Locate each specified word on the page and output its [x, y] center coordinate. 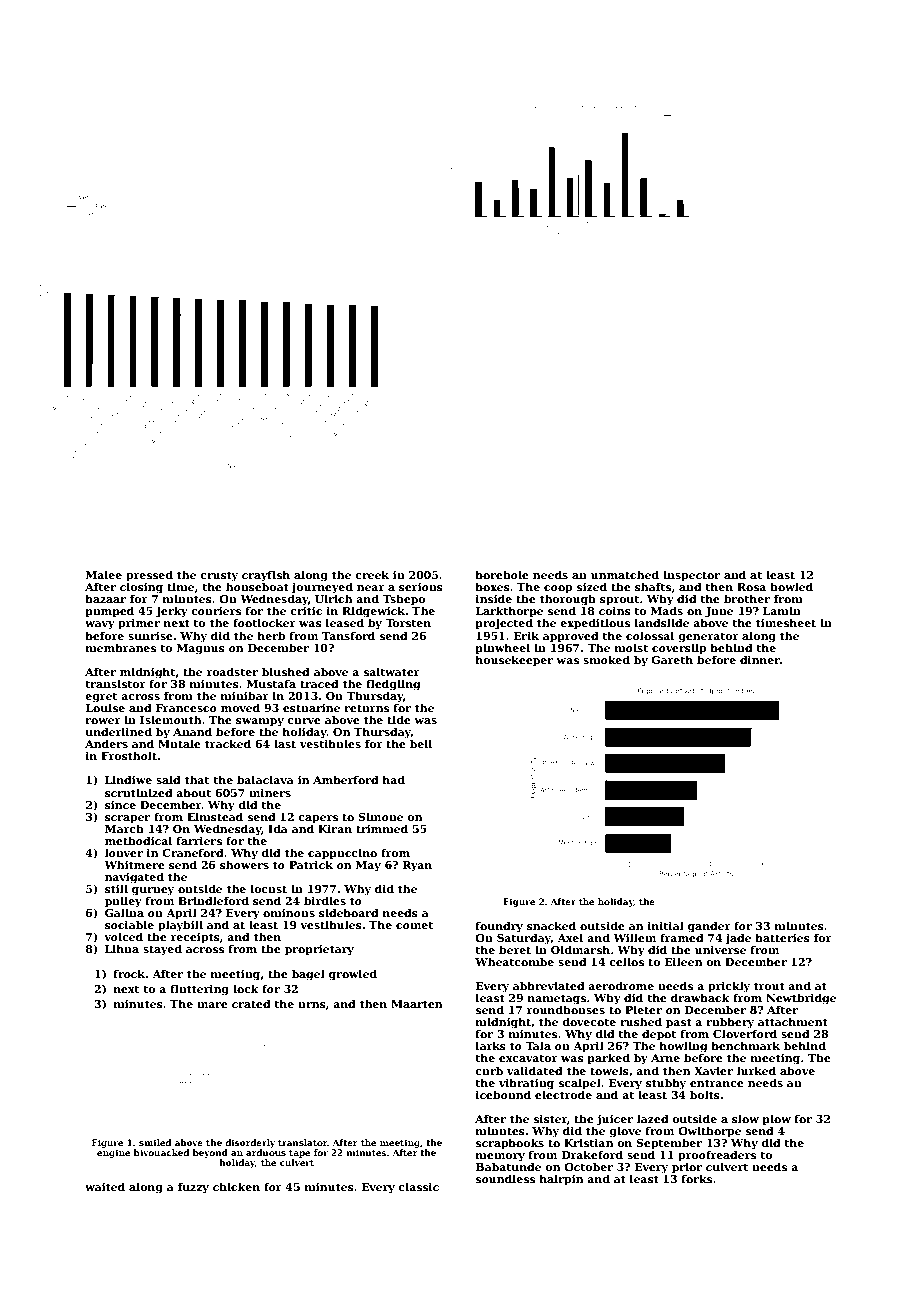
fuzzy [193, 1188]
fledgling [393, 685]
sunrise [150, 636]
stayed [162, 950]
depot [659, 1034]
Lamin [782, 611]
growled [353, 975]
